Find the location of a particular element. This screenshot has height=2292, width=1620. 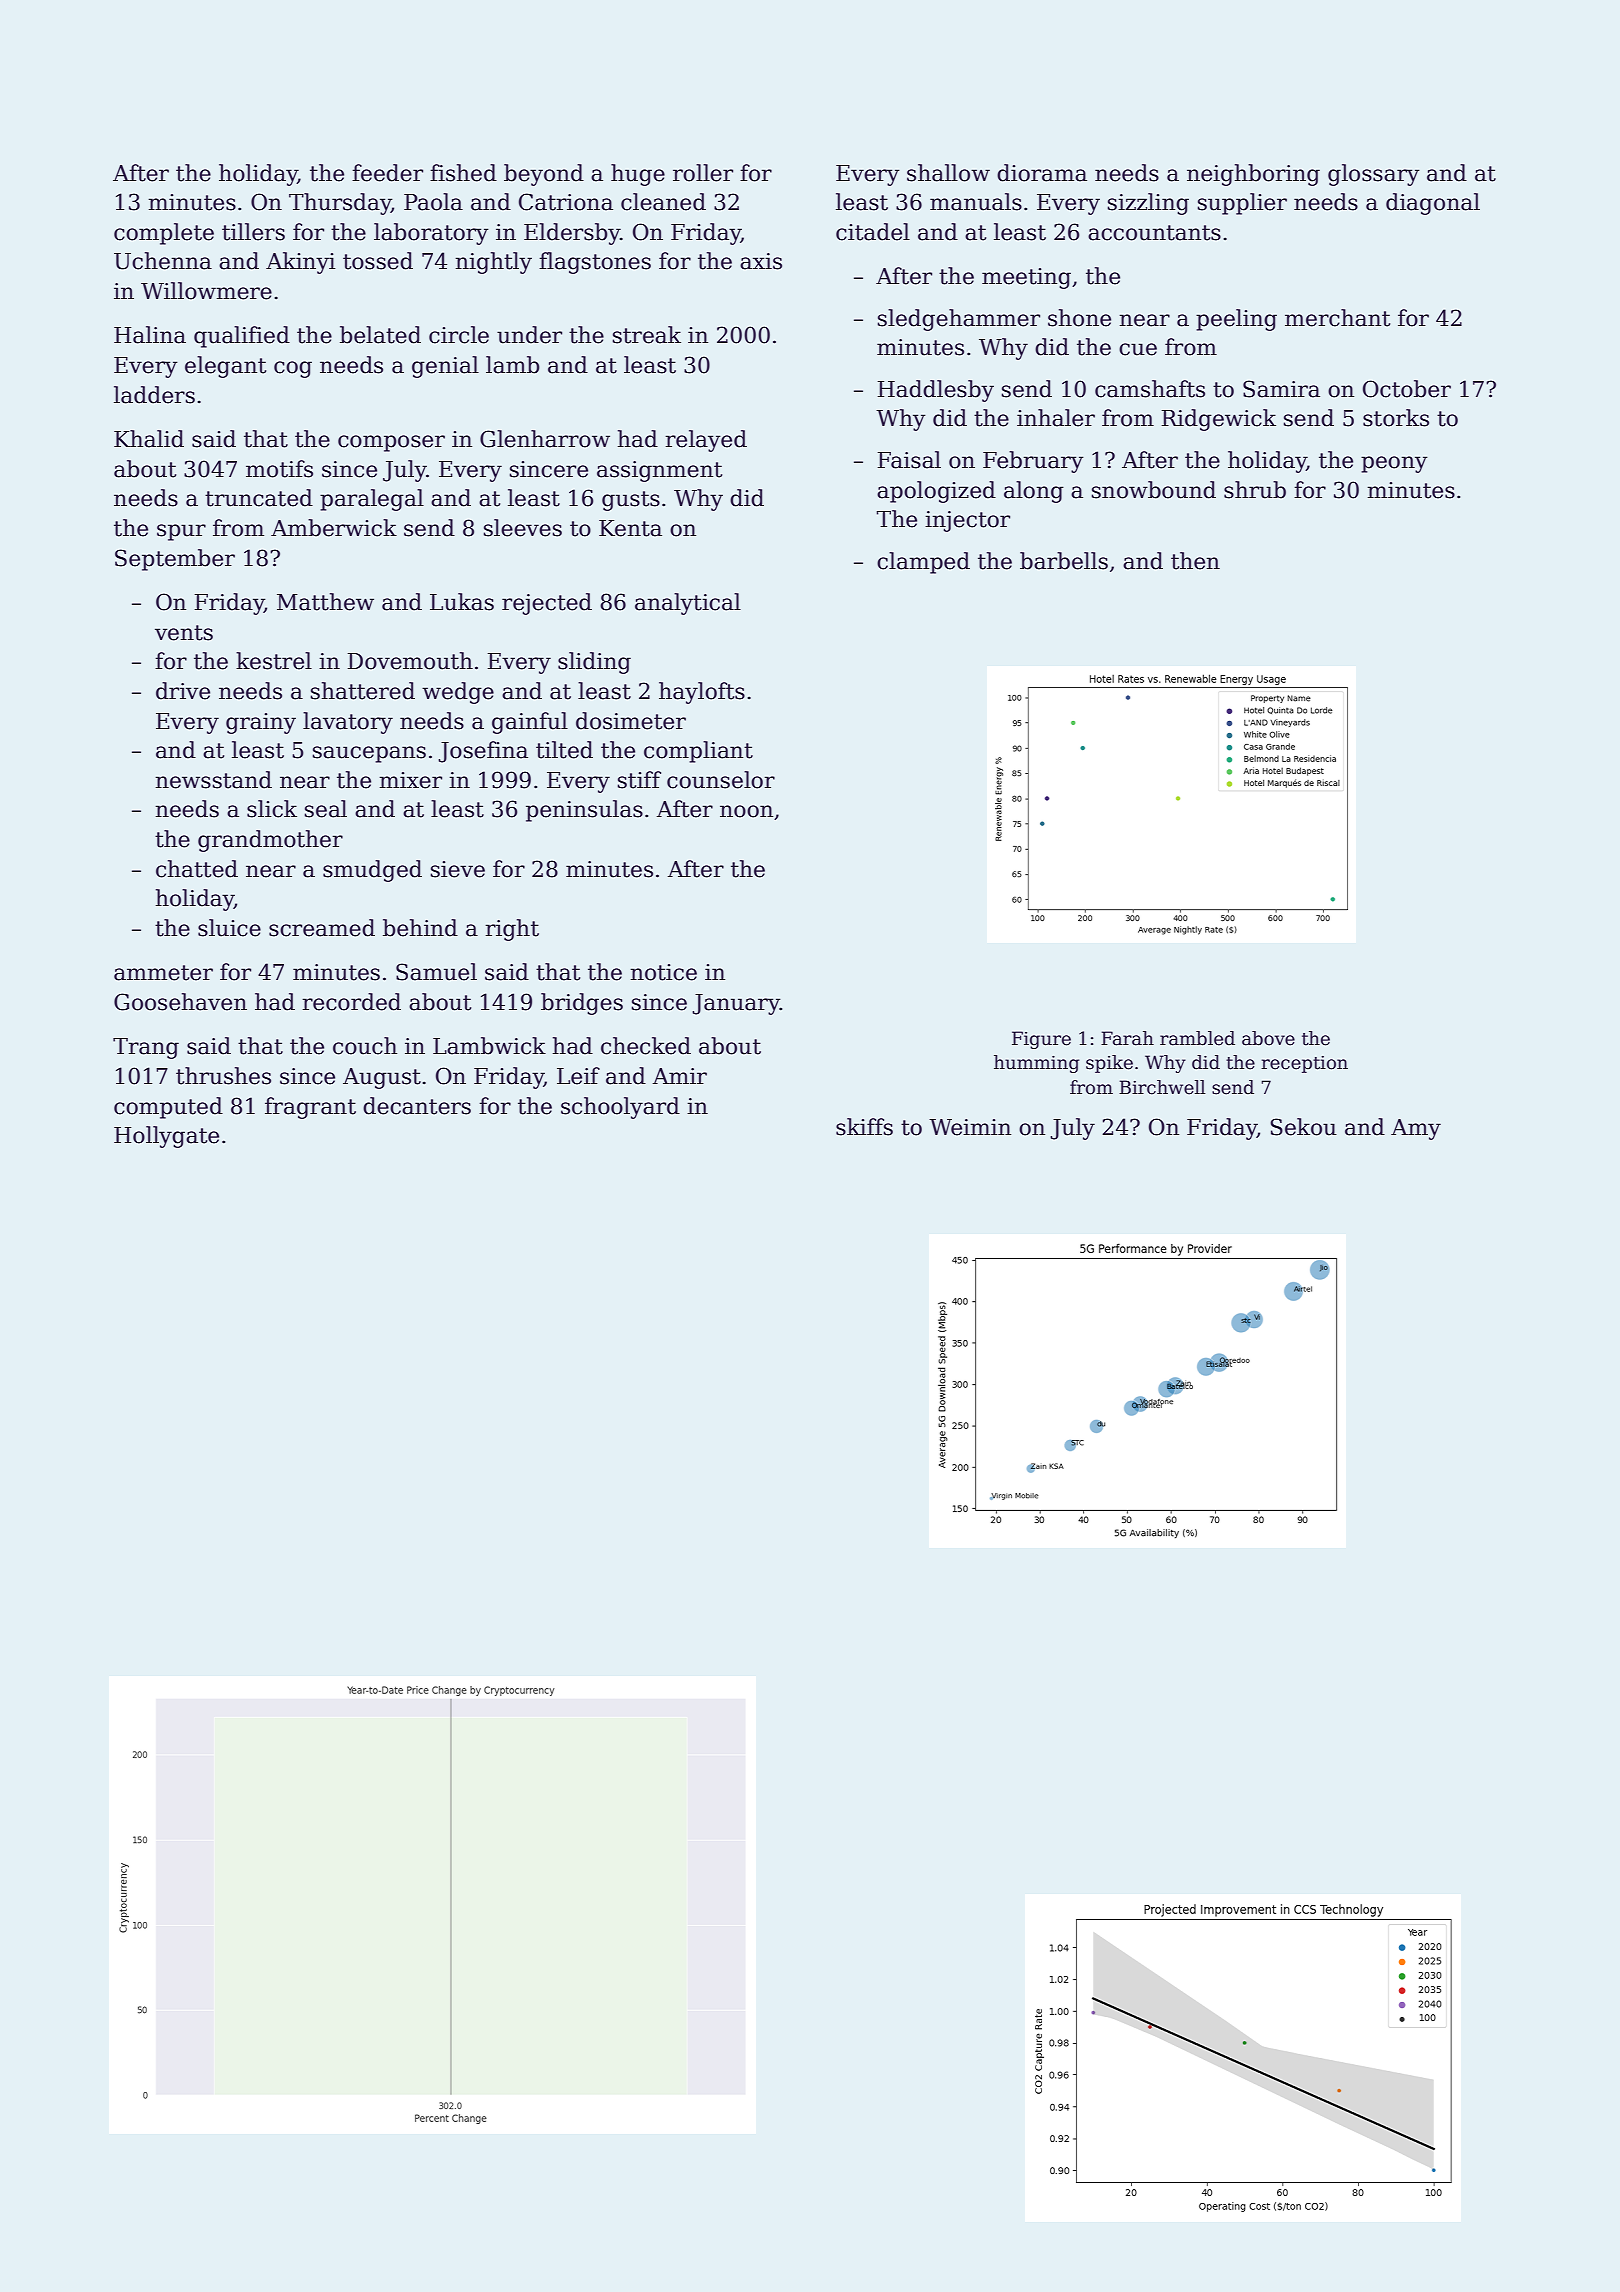

sledgehammer is located at coordinates (959, 320).
